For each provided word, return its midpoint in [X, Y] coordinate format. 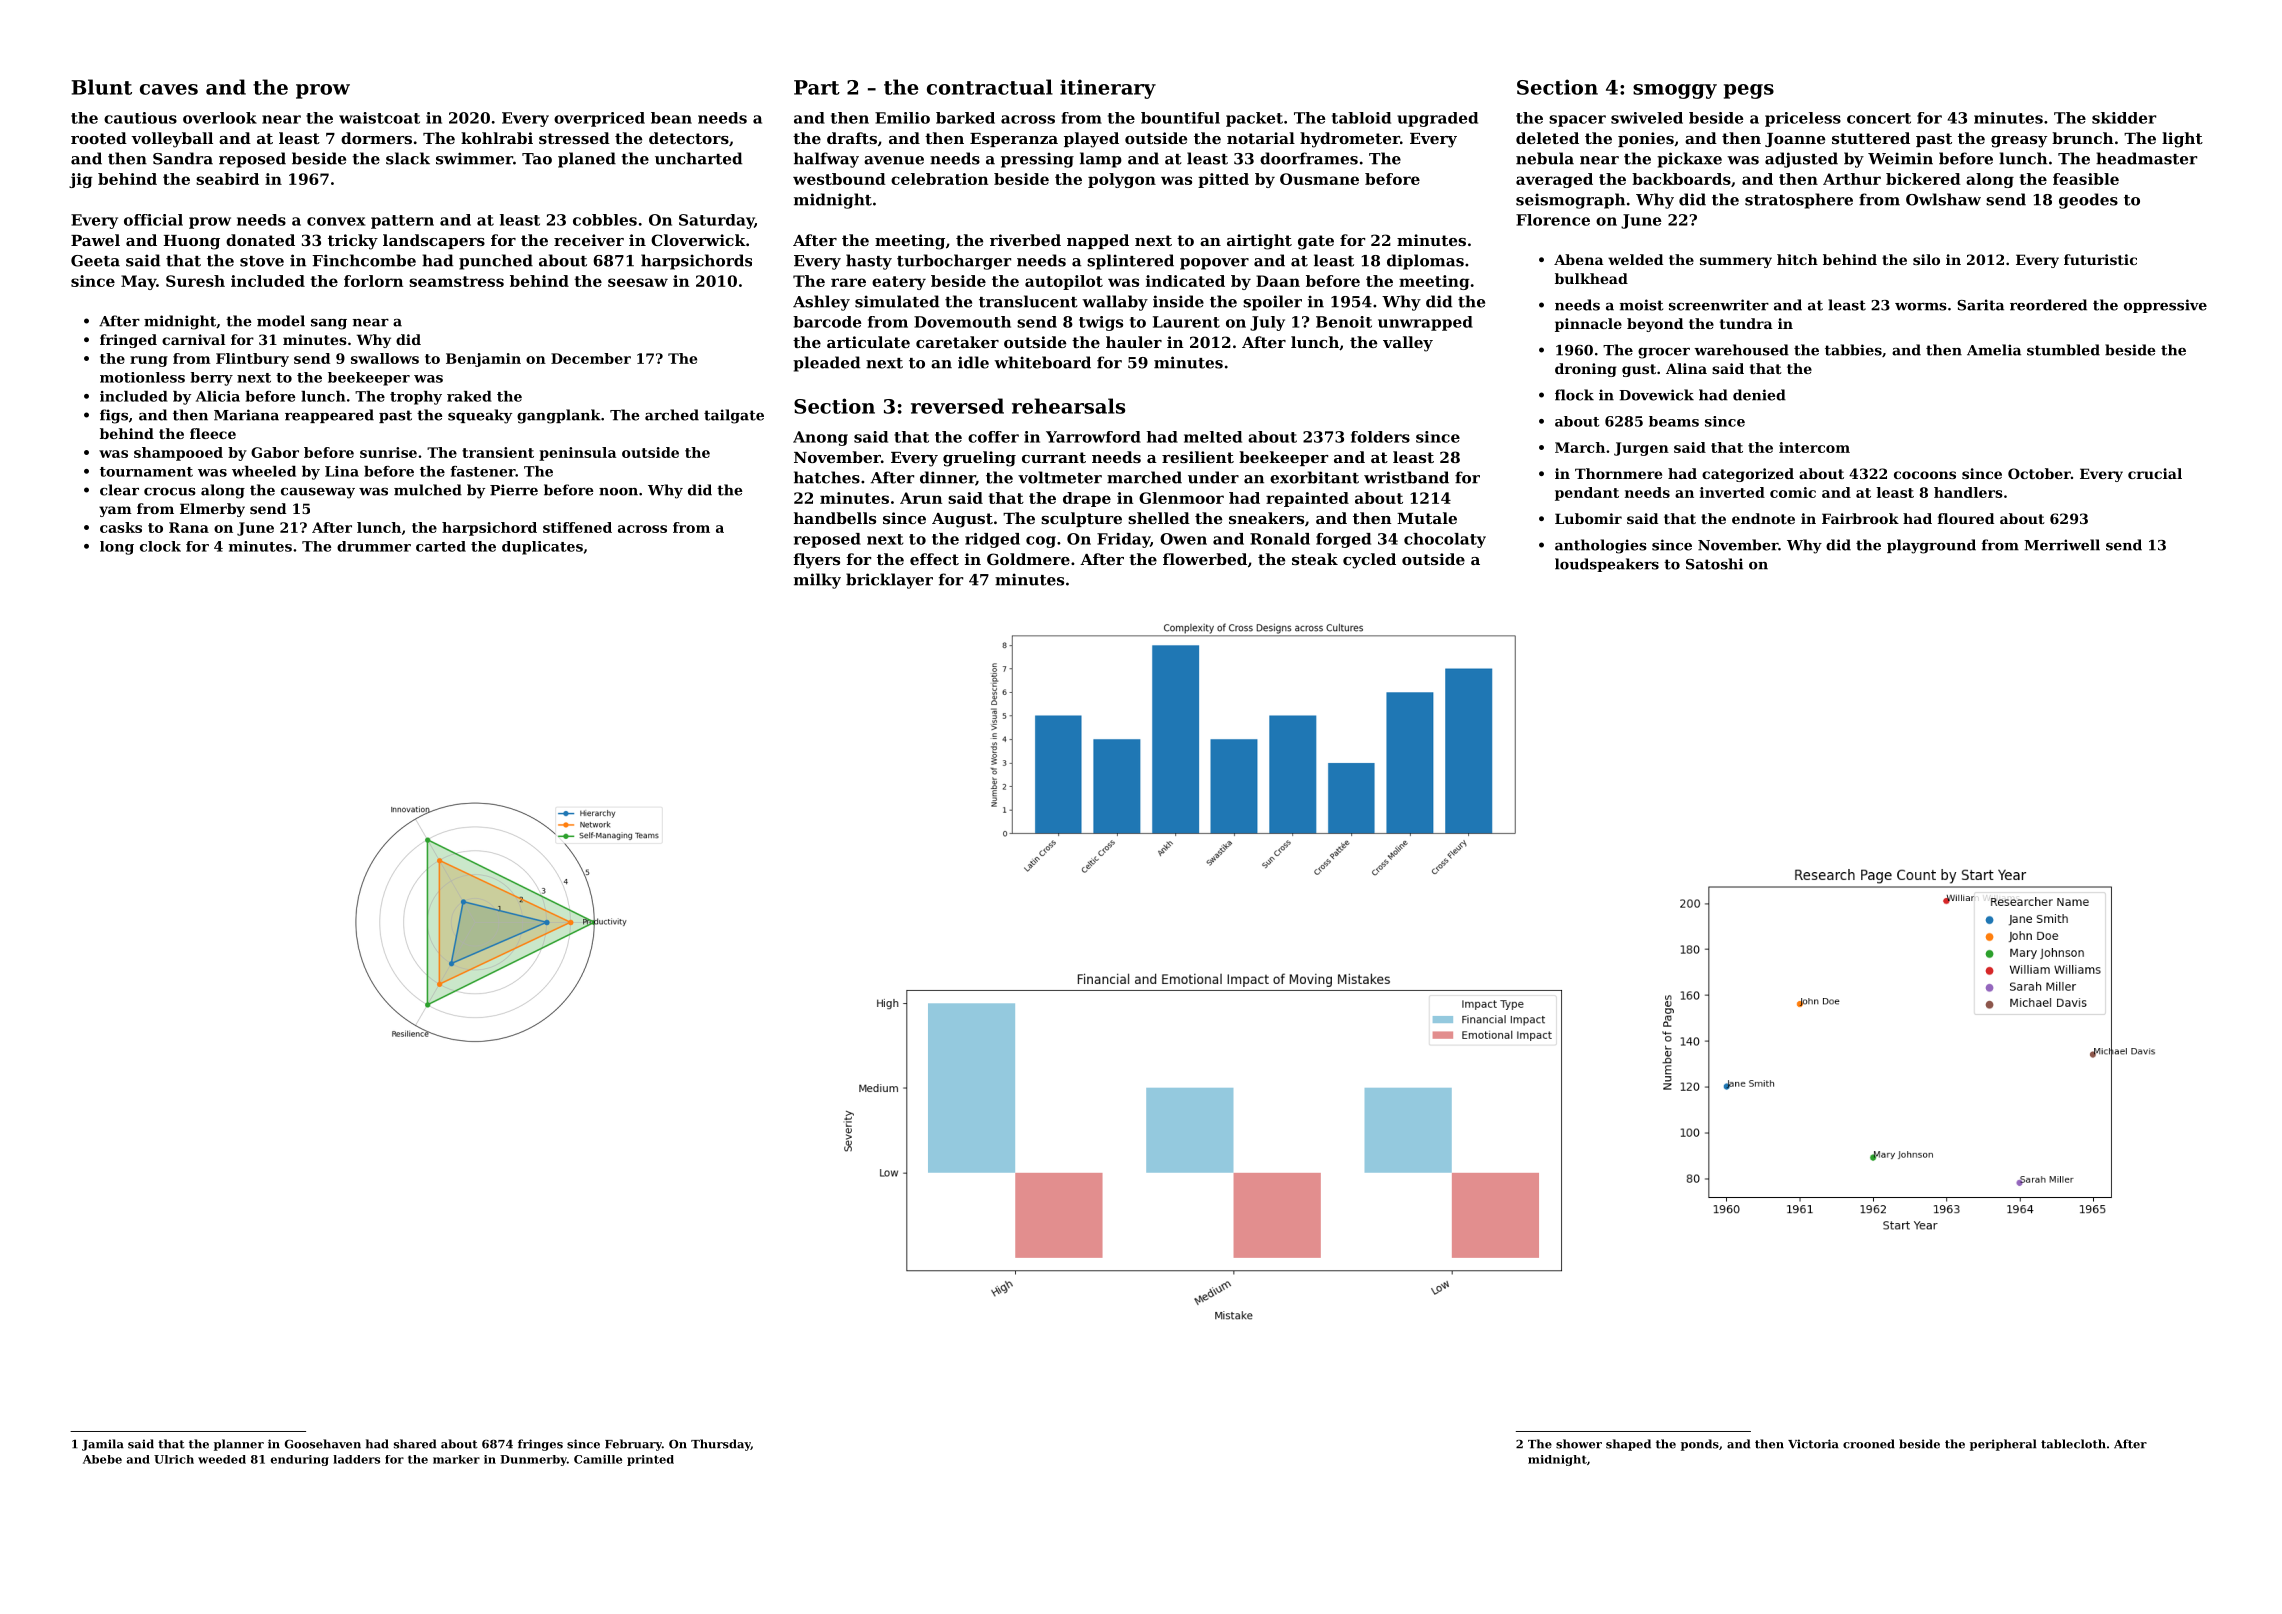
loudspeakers [1607, 565]
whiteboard [1042, 362]
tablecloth [2073, 1444]
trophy [416, 398]
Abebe [102, 1459]
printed [650, 1460]
